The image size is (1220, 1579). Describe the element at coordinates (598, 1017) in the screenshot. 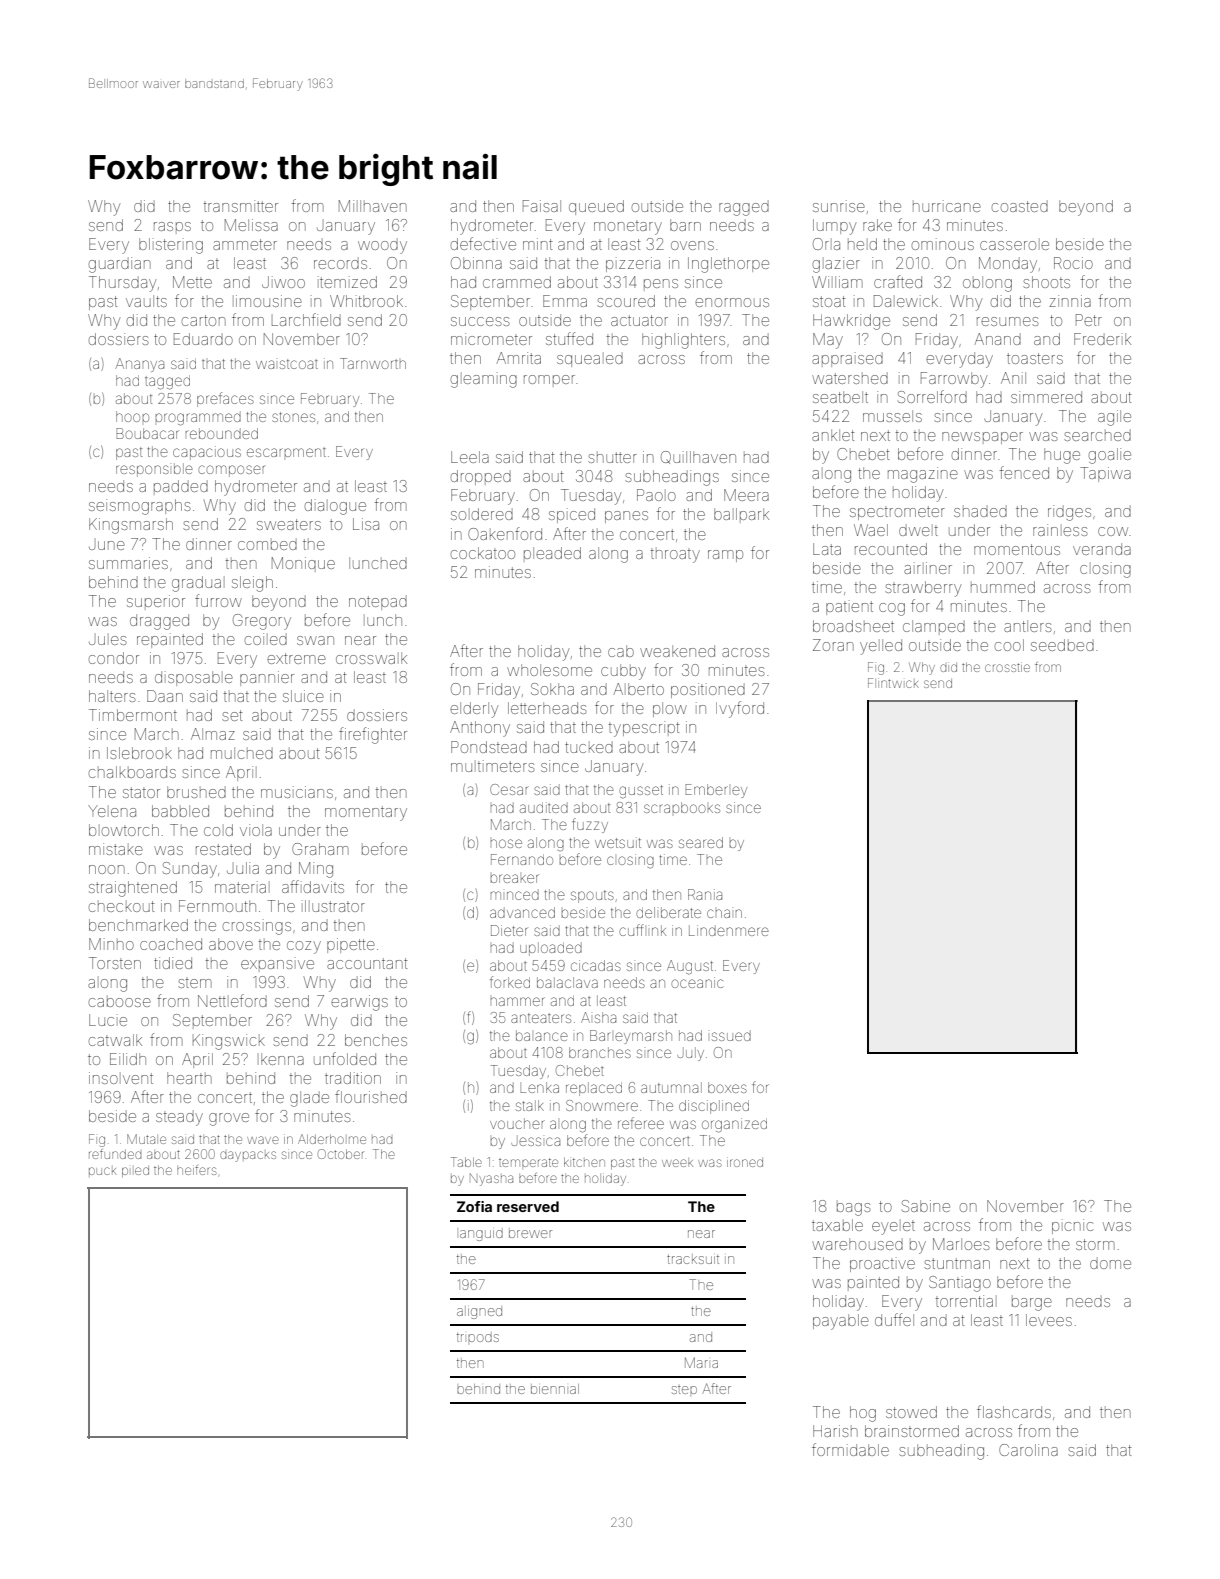

I see `Aisha` at that location.
